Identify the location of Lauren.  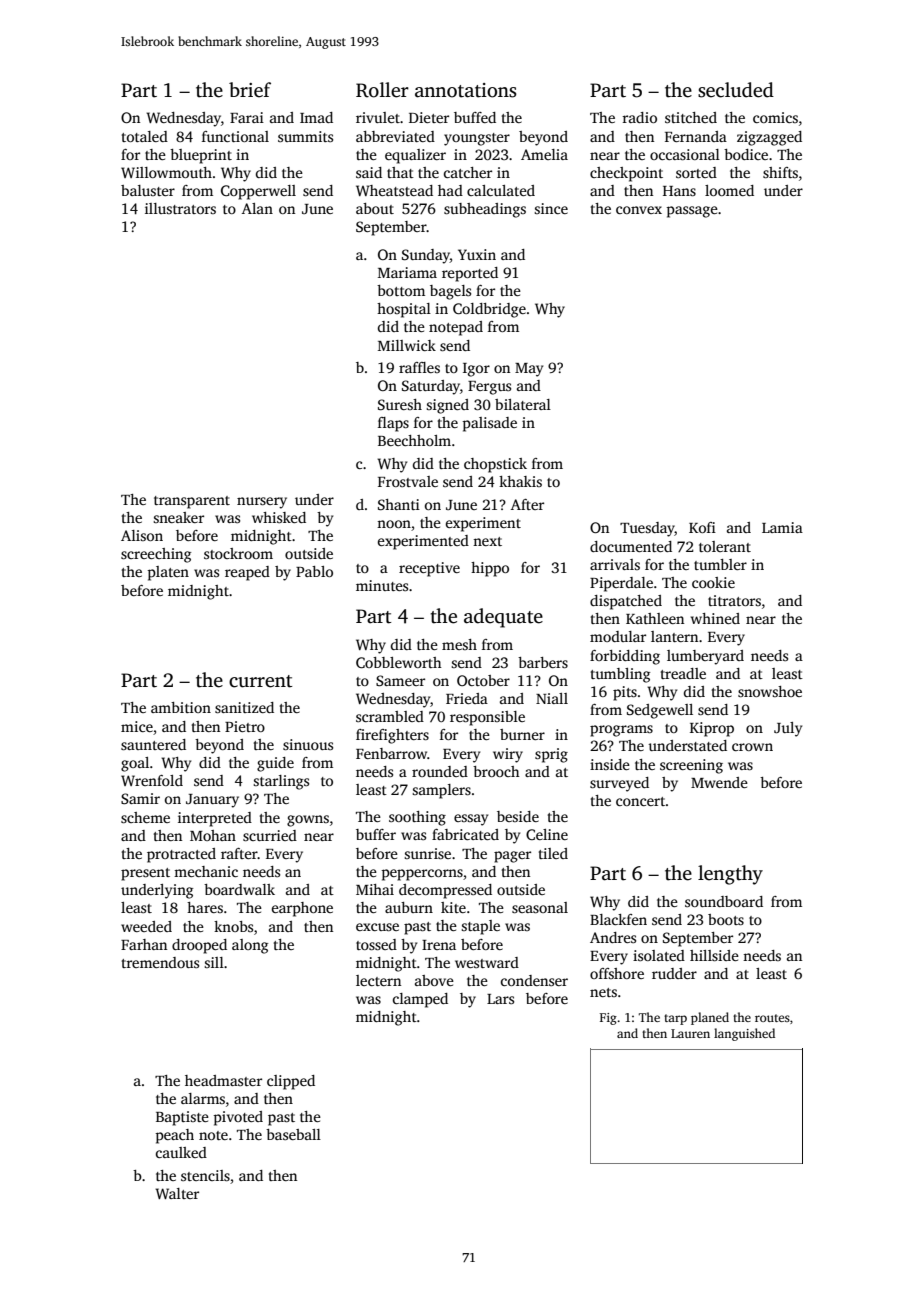
(690, 1033).
